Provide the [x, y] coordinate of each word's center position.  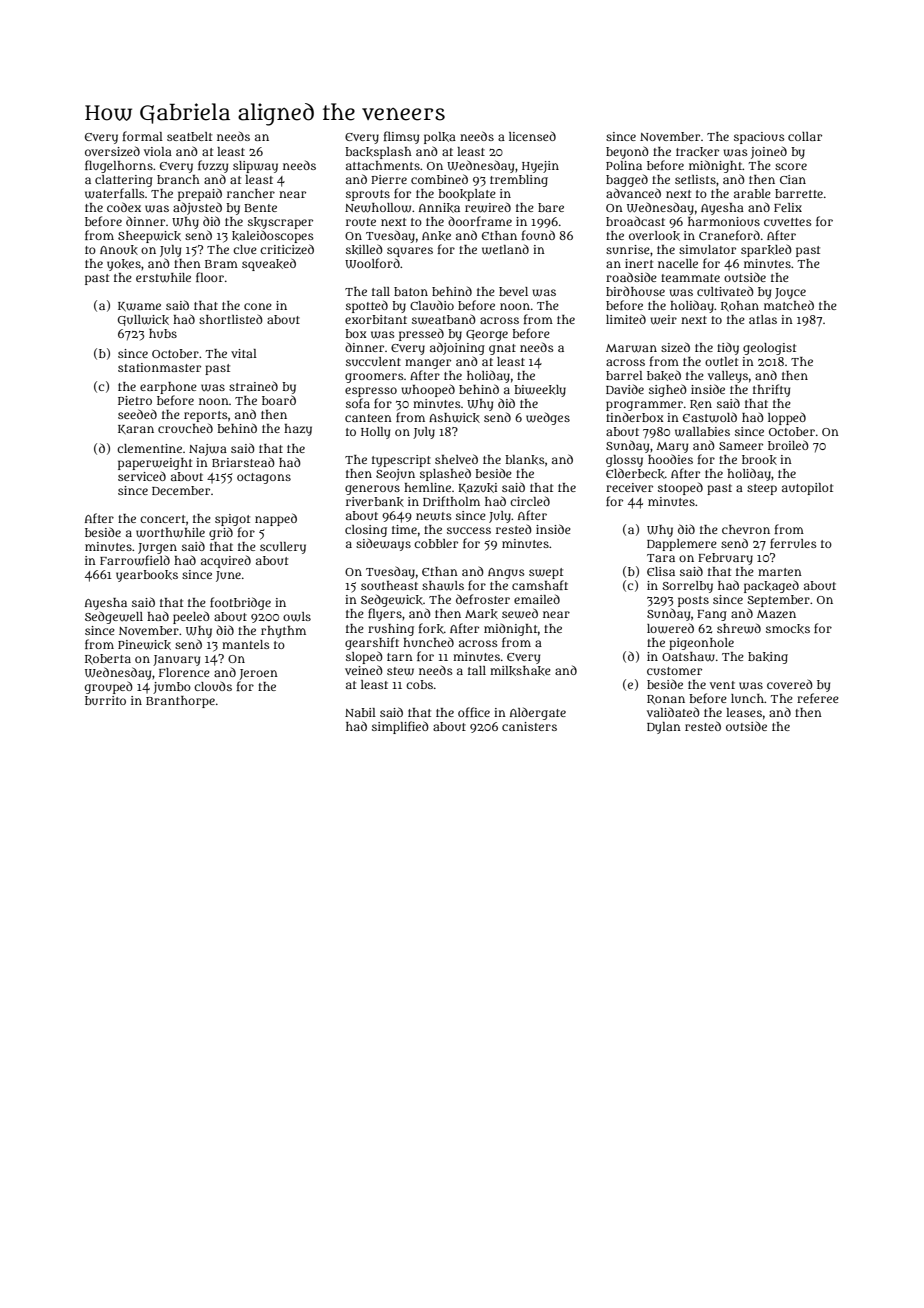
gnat [502, 349]
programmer [644, 406]
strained [253, 386]
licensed [532, 136]
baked [664, 375]
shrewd [739, 628]
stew [400, 671]
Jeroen [258, 674]
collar [805, 136]
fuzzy [213, 166]
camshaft [540, 585]
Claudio [432, 305]
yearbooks [147, 576]
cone [258, 306]
